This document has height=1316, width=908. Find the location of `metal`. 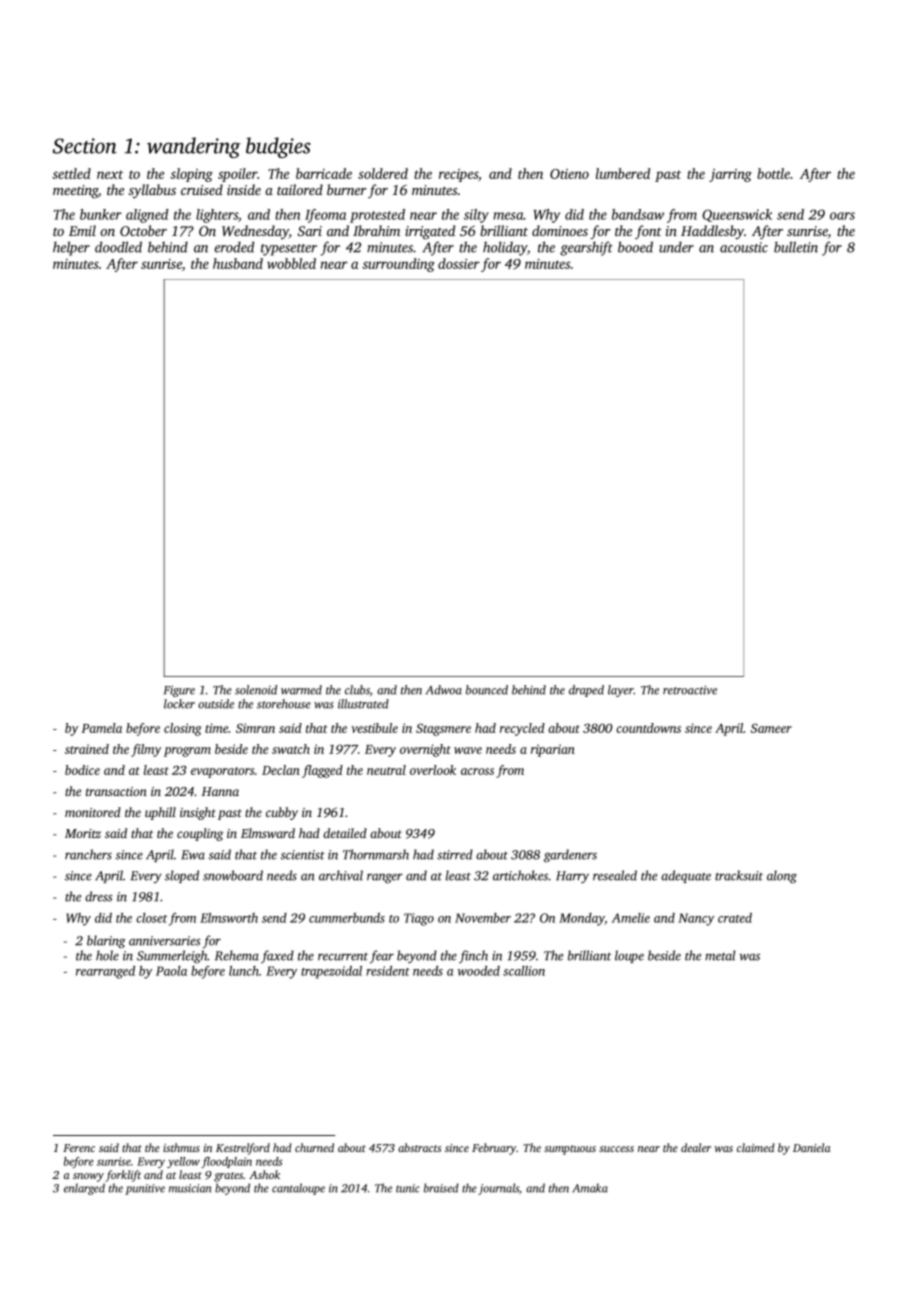

metal is located at coordinates (720, 955).
